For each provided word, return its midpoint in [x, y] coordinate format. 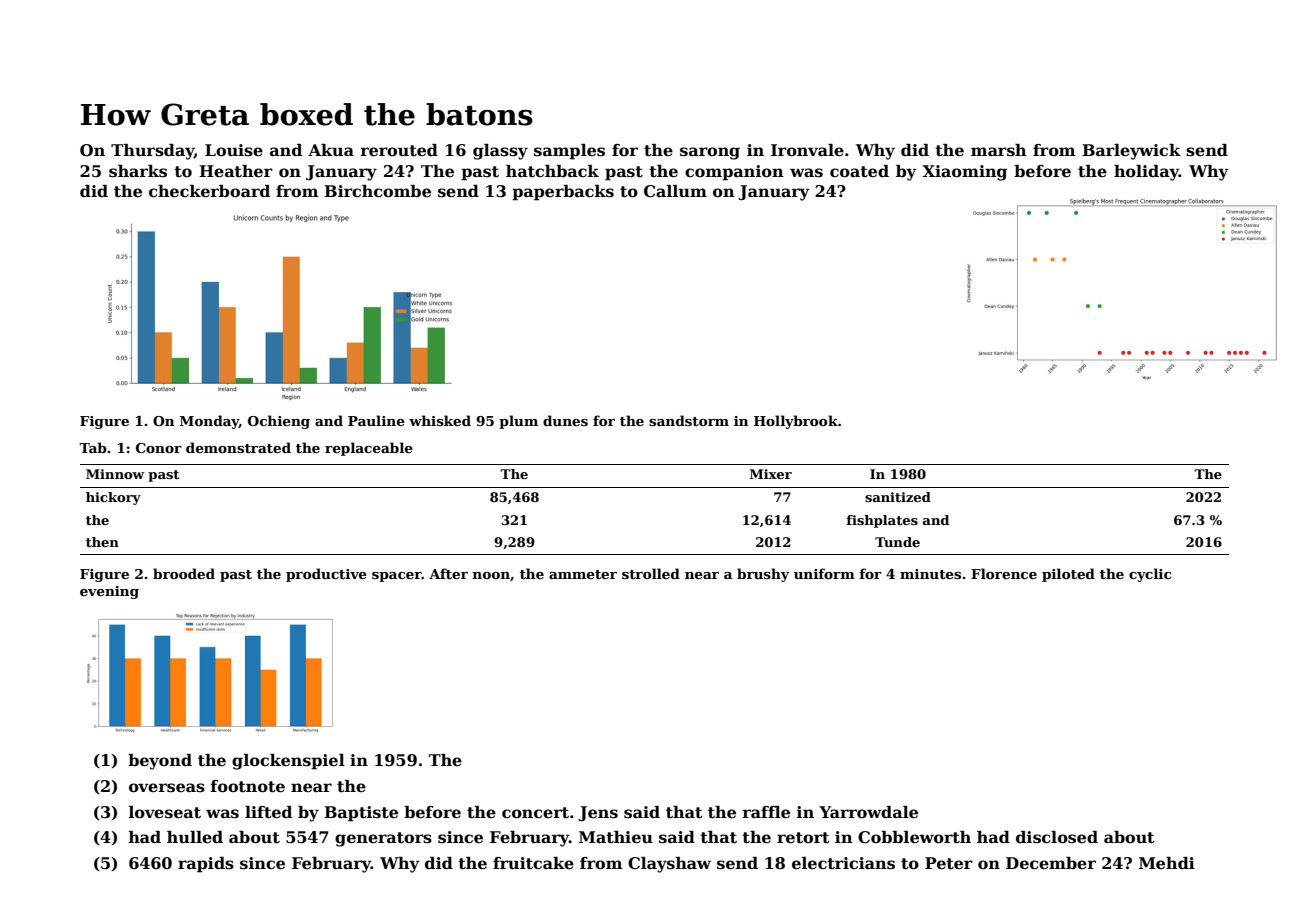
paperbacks [563, 193]
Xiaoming [965, 173]
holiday [1146, 173]
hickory [113, 498]
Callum [675, 191]
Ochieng [279, 422]
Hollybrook [796, 422]
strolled [651, 573]
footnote [248, 786]
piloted [1068, 575]
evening [109, 592]
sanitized [898, 497]
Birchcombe [377, 191]
